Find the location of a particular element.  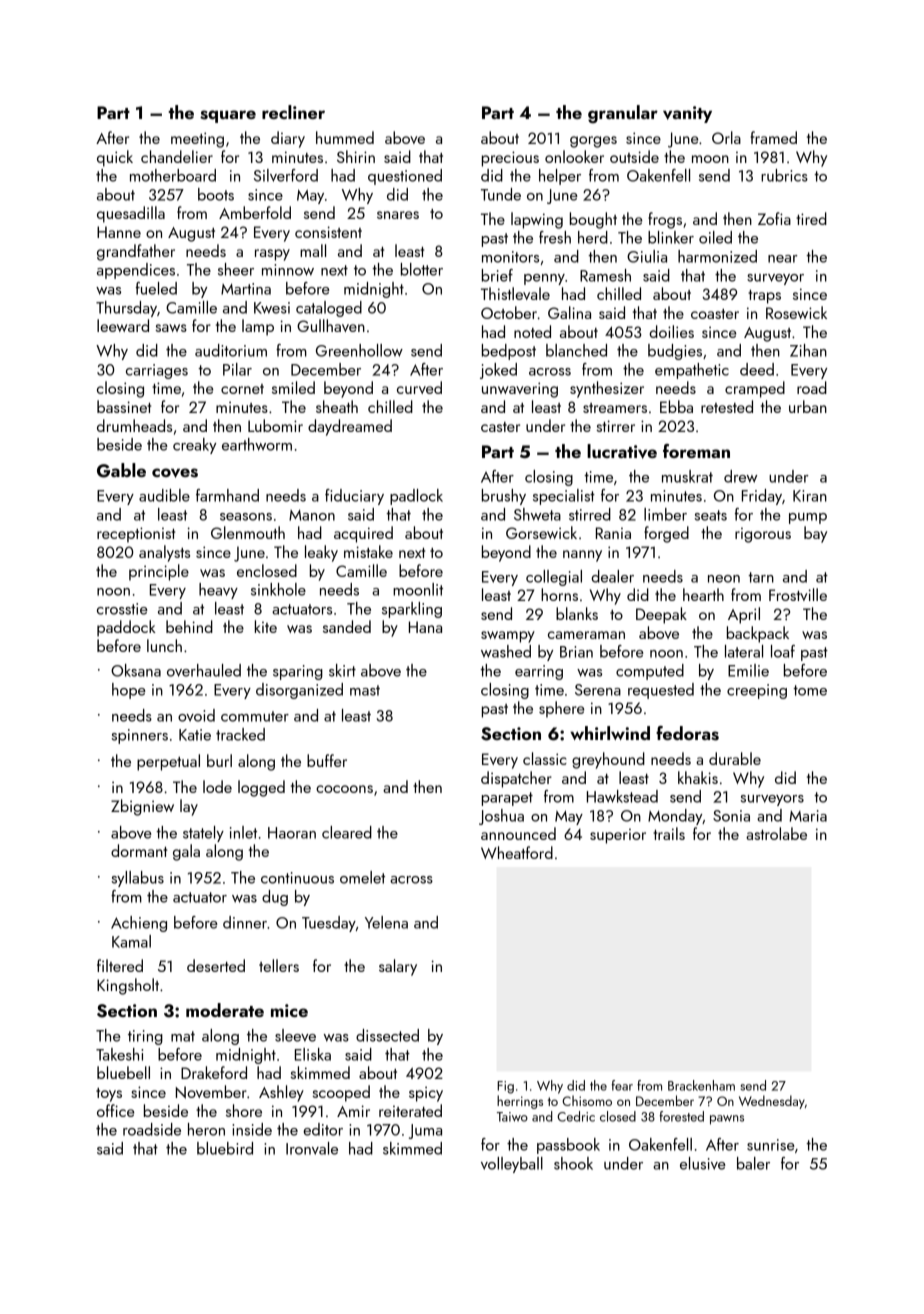

vanity is located at coordinates (687, 114).
